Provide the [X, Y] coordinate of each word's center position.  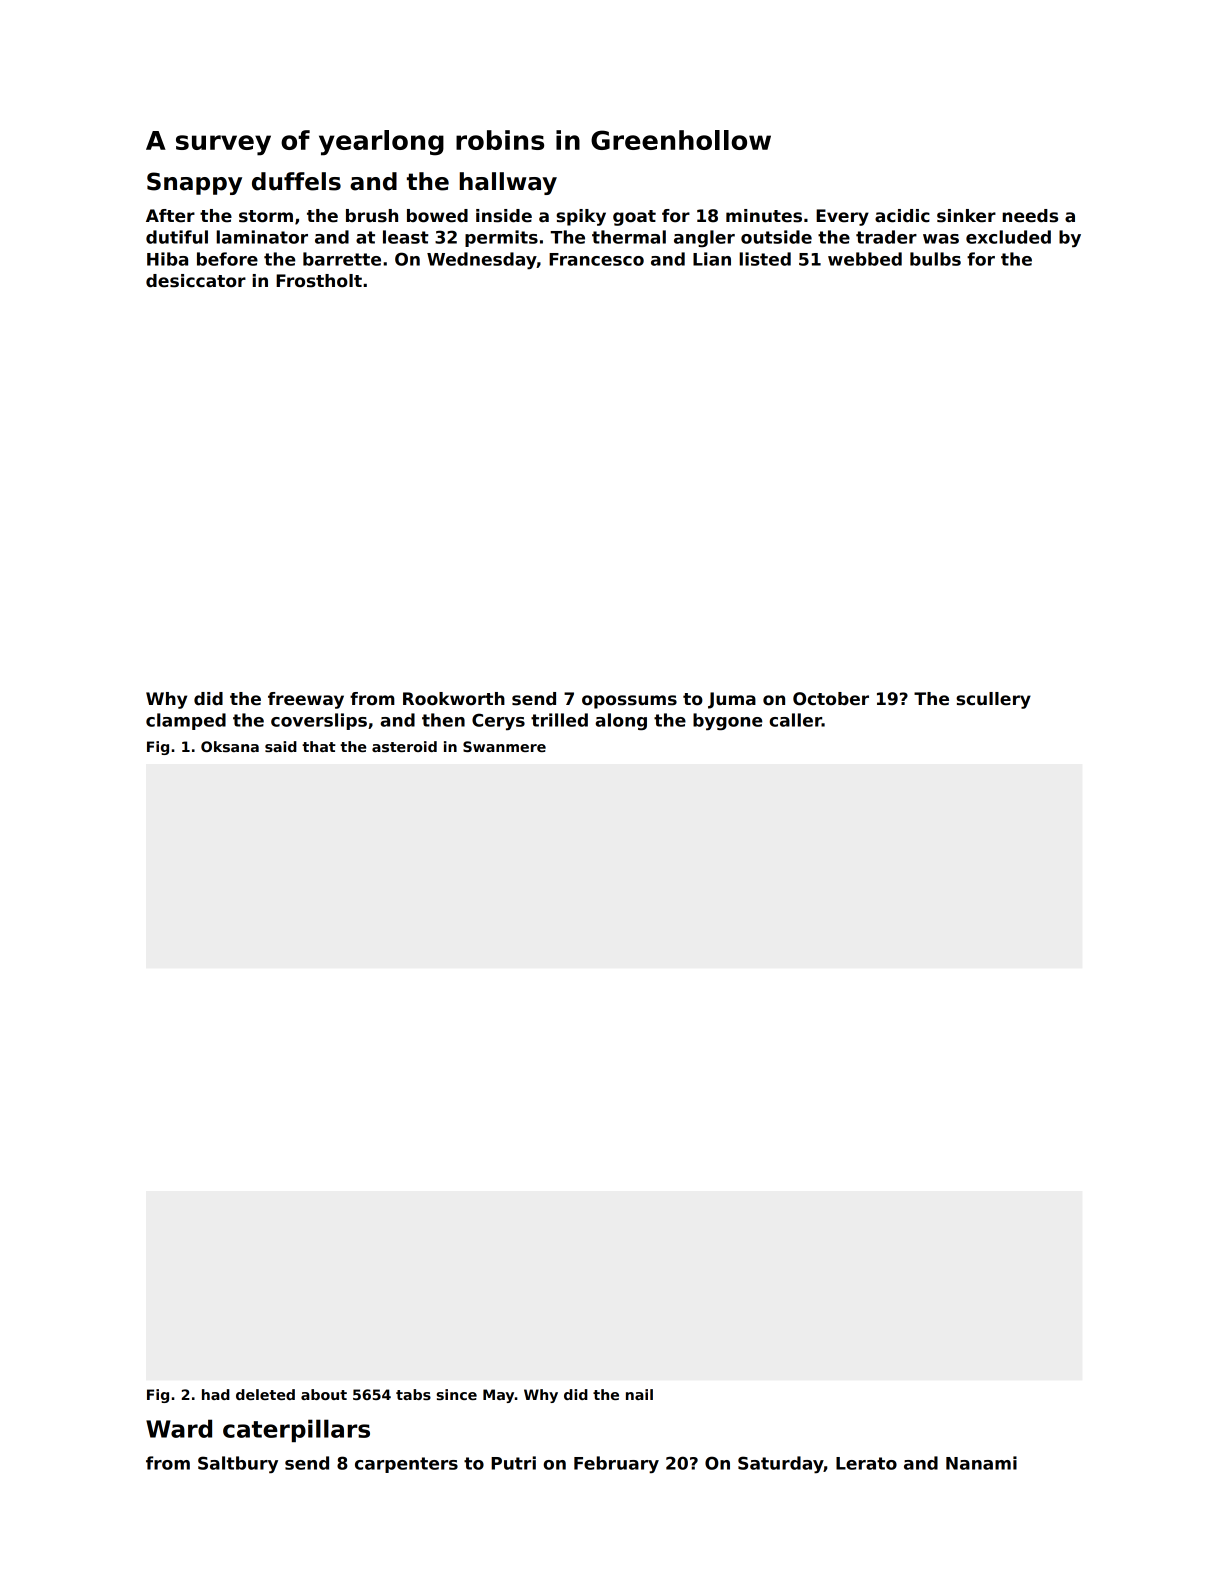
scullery [993, 700]
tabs [413, 1394]
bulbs [935, 259]
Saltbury [238, 1465]
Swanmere [504, 746]
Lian [712, 259]
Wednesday [482, 261]
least [406, 237]
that [319, 746]
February [616, 1465]
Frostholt [319, 281]
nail [639, 1394]
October [831, 699]
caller [795, 720]
